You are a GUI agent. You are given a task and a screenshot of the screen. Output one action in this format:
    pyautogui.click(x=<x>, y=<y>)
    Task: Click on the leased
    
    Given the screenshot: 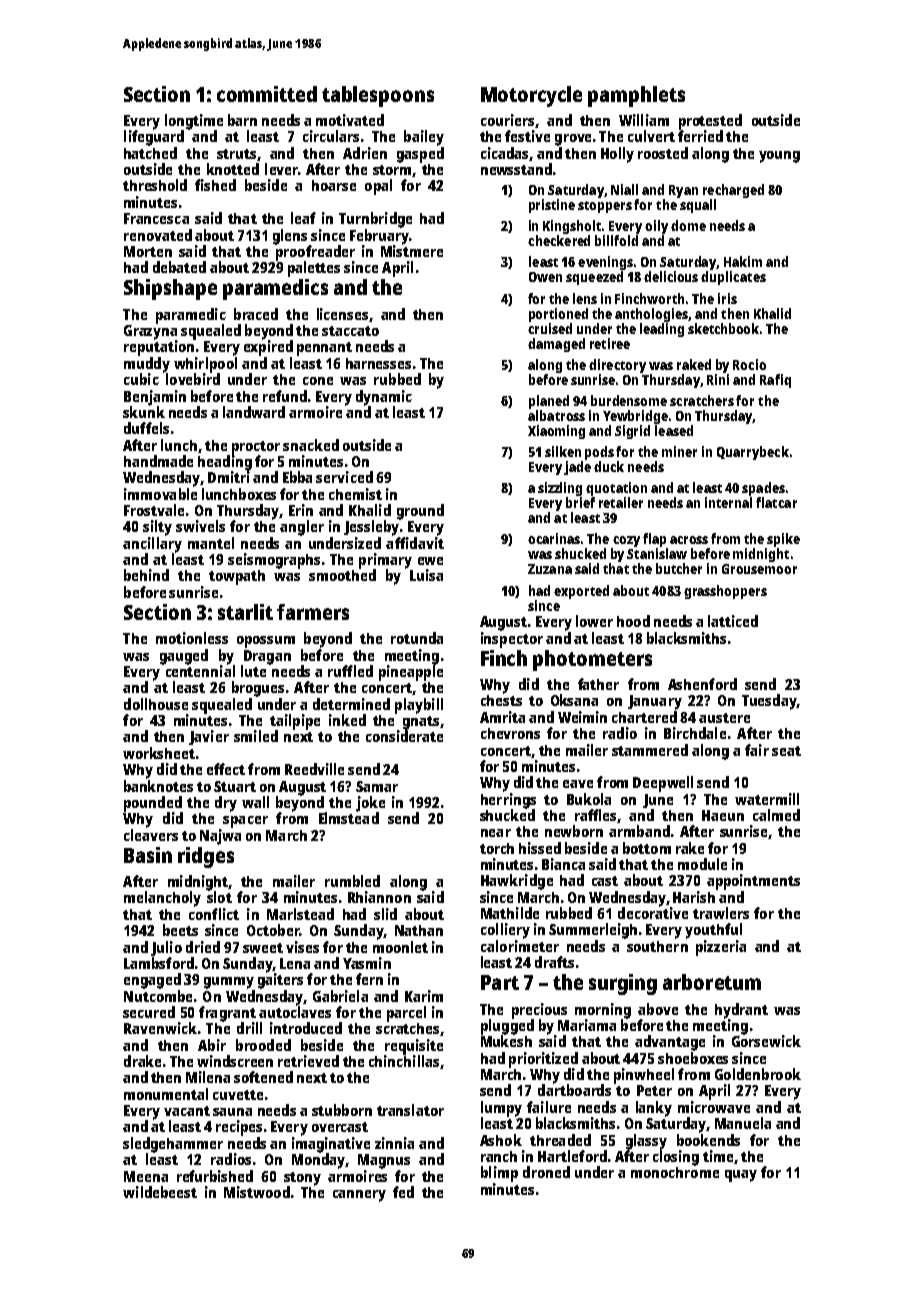 What is the action you would take?
    pyautogui.click(x=674, y=430)
